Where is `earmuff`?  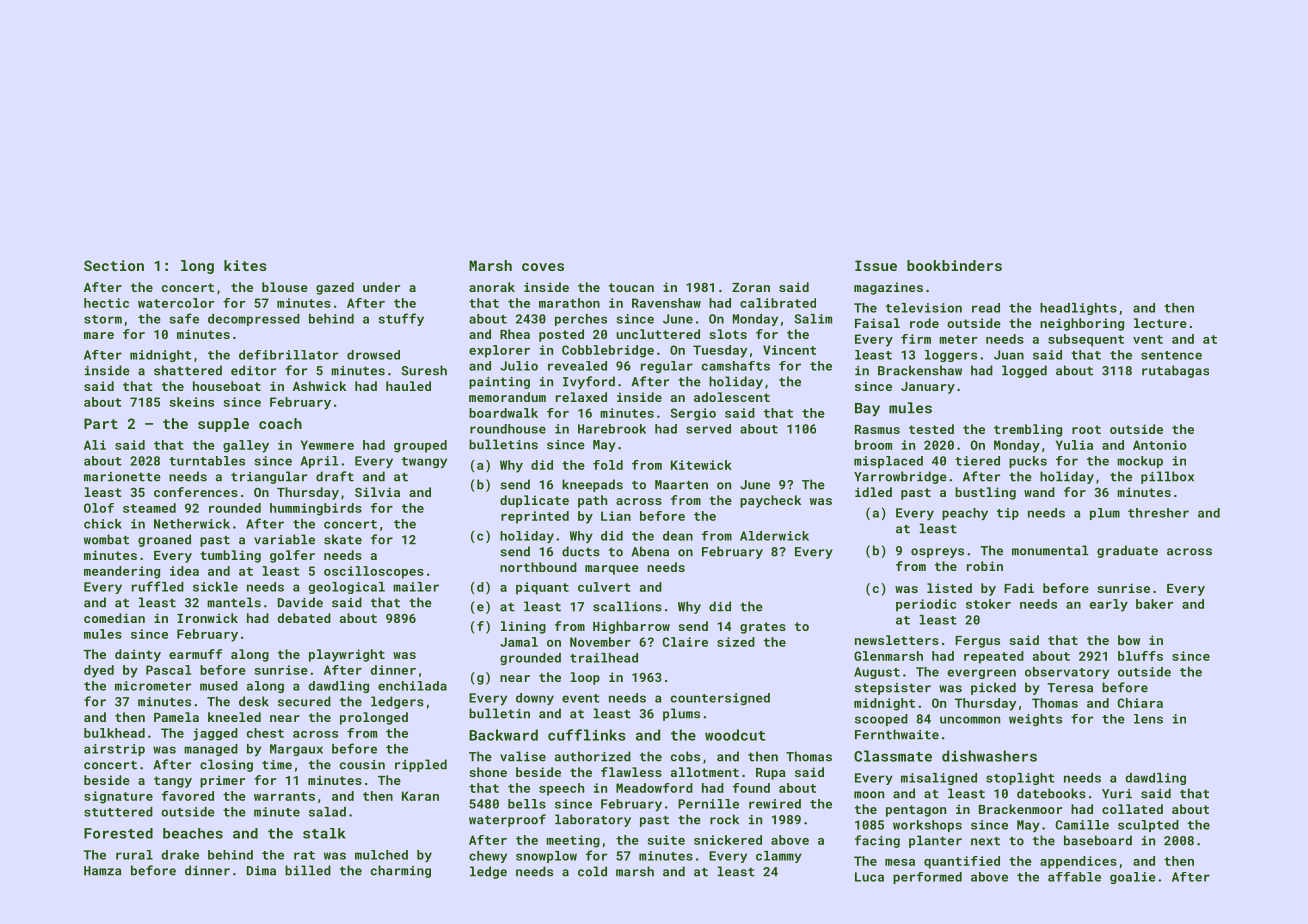
earmuff is located at coordinates (195, 654).
